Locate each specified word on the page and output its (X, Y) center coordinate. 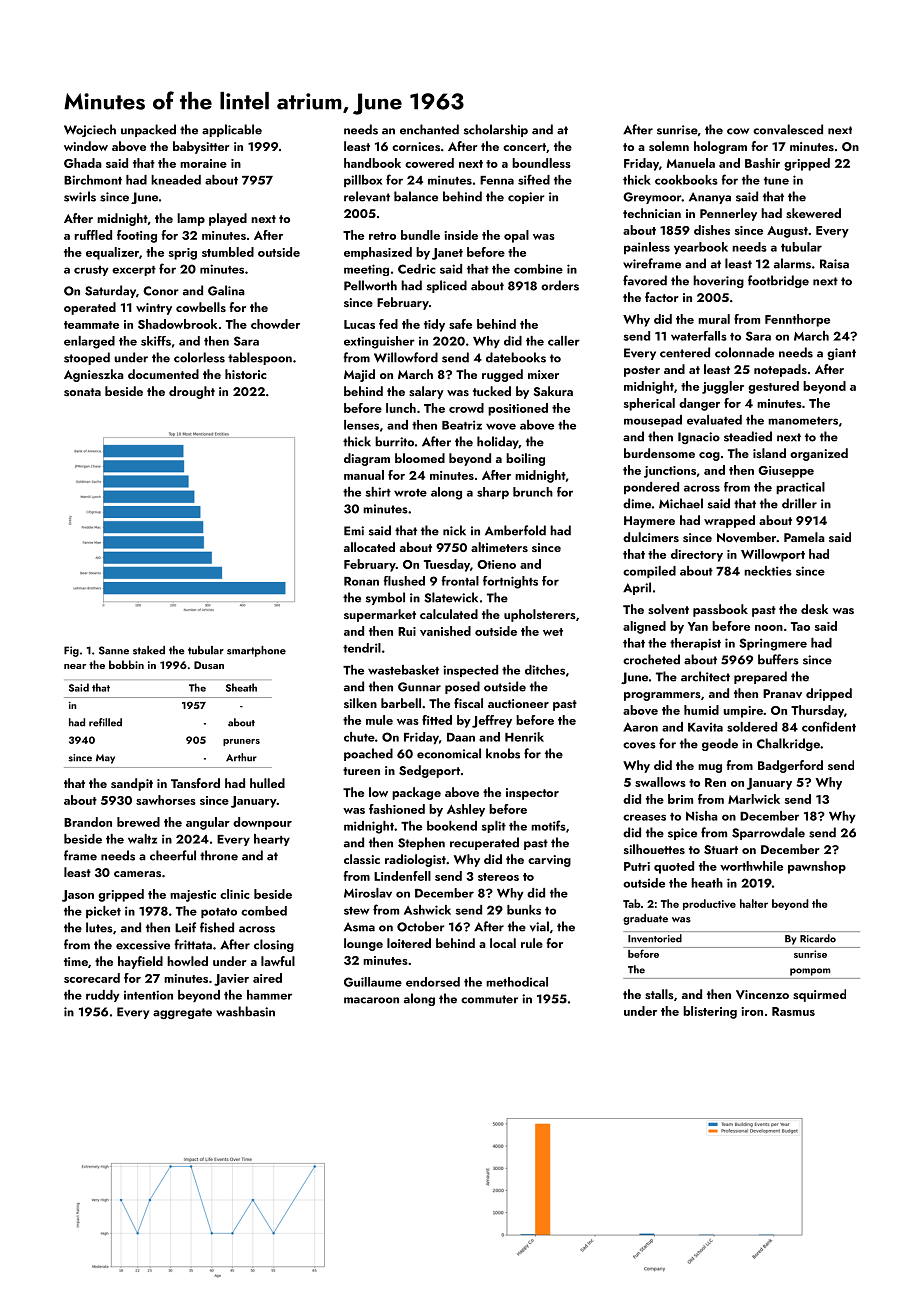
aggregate (182, 1013)
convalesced (788, 129)
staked (149, 650)
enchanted (429, 129)
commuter (489, 999)
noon (769, 628)
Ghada (83, 163)
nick (454, 530)
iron (752, 1011)
